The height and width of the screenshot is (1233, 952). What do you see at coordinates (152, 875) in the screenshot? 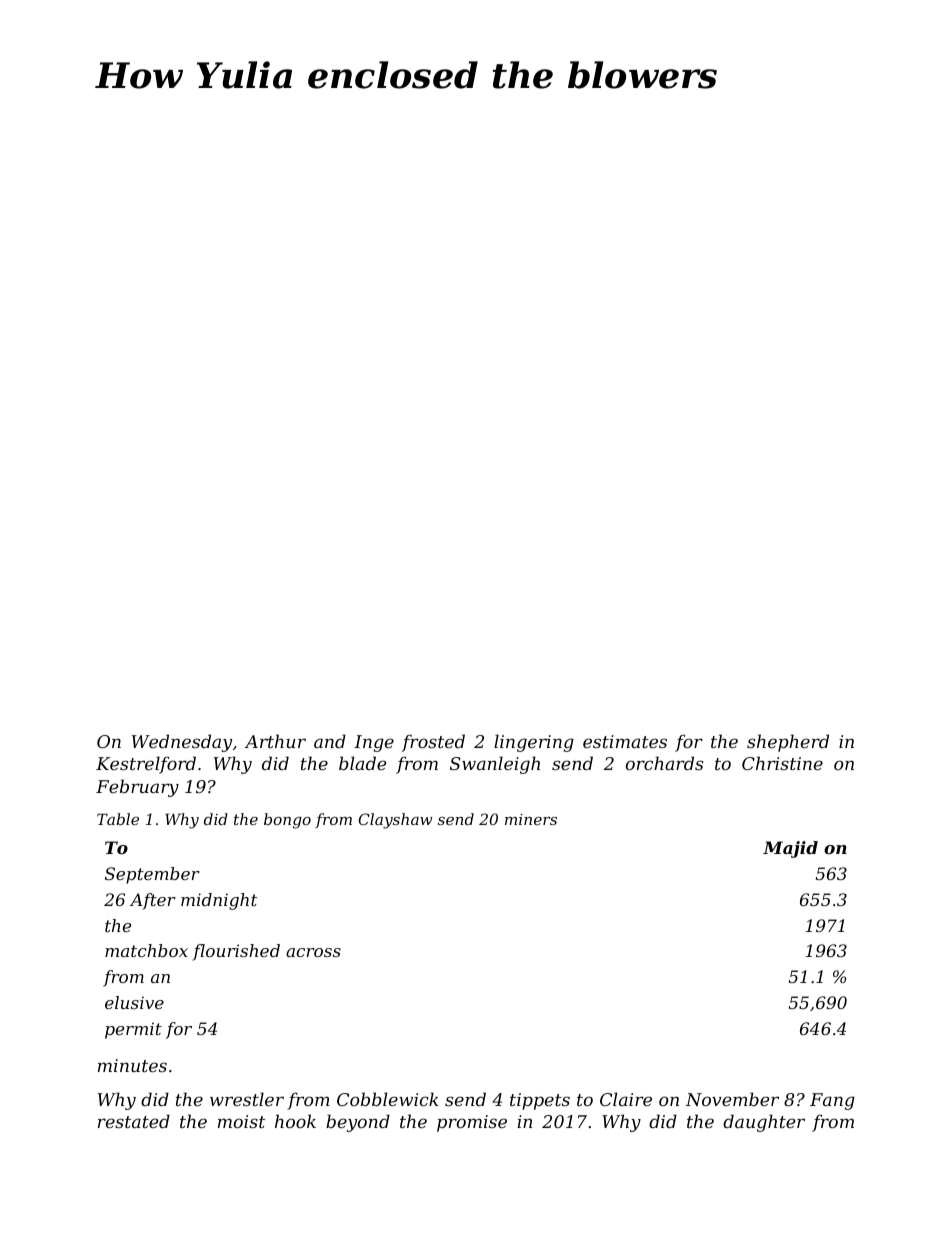
I see `September` at bounding box center [152, 875].
